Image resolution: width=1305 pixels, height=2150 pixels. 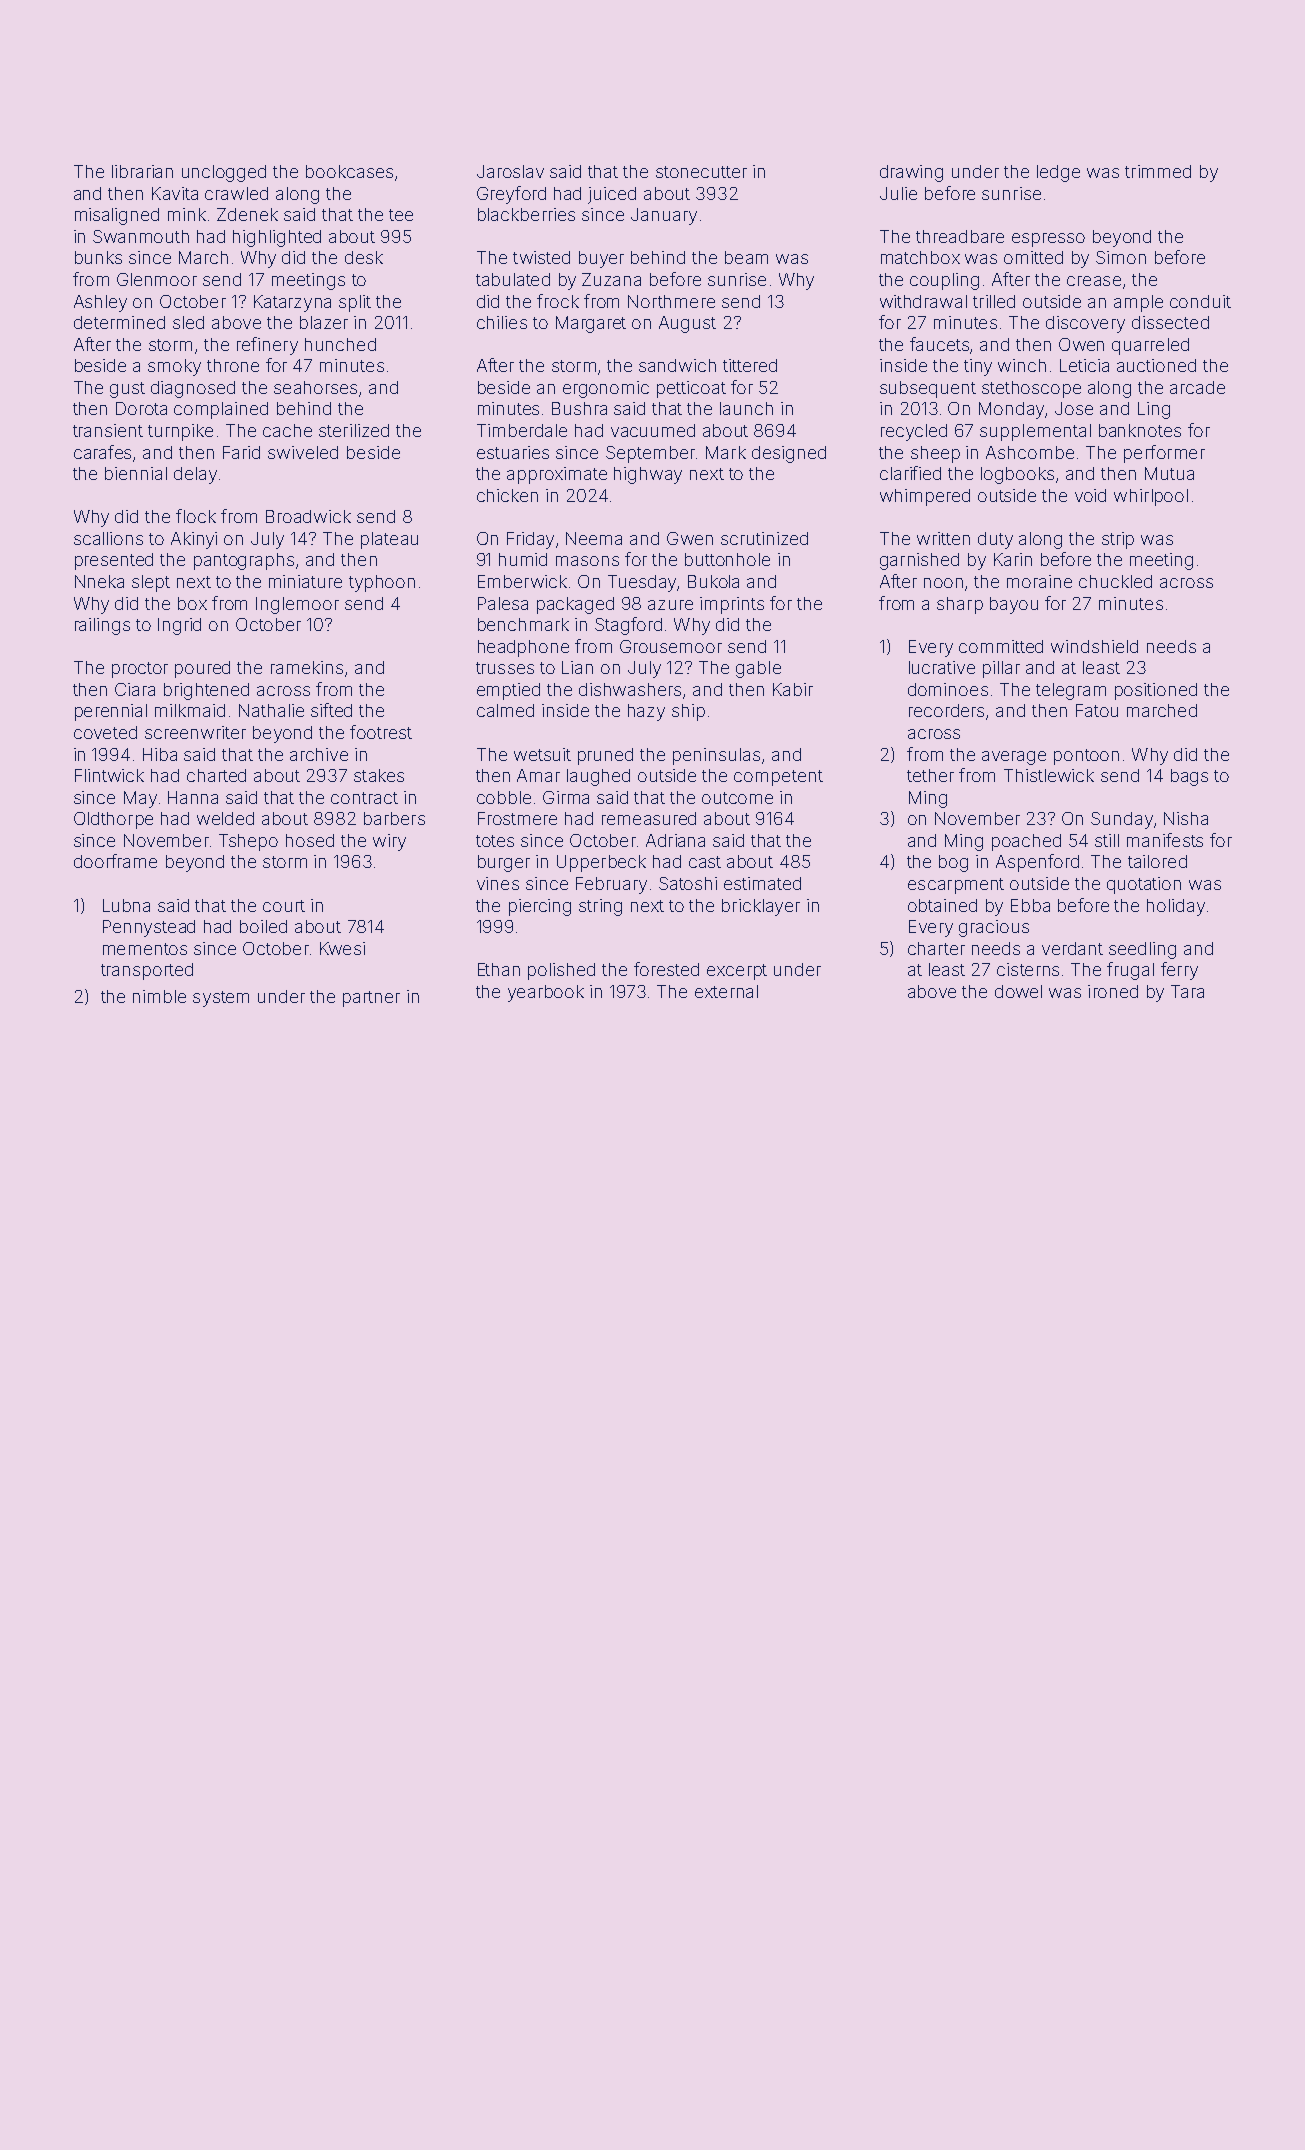 What do you see at coordinates (394, 818) in the document?
I see `barbers` at bounding box center [394, 818].
